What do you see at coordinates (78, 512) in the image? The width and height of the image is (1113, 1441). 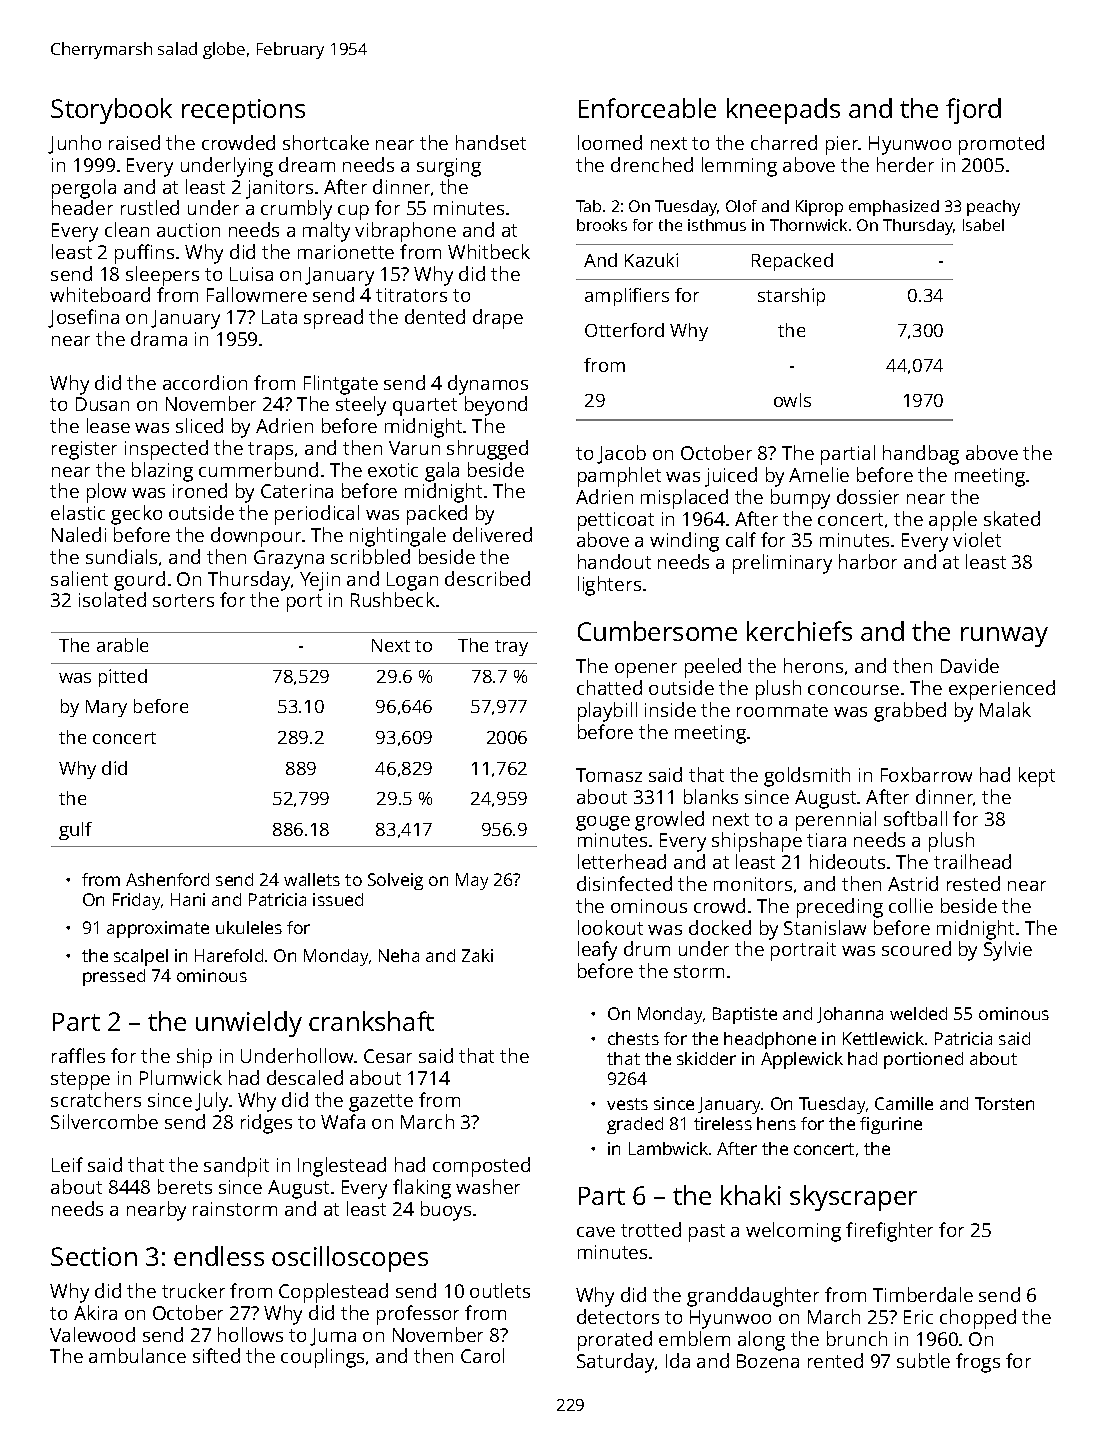 I see `elastic` at bounding box center [78, 512].
